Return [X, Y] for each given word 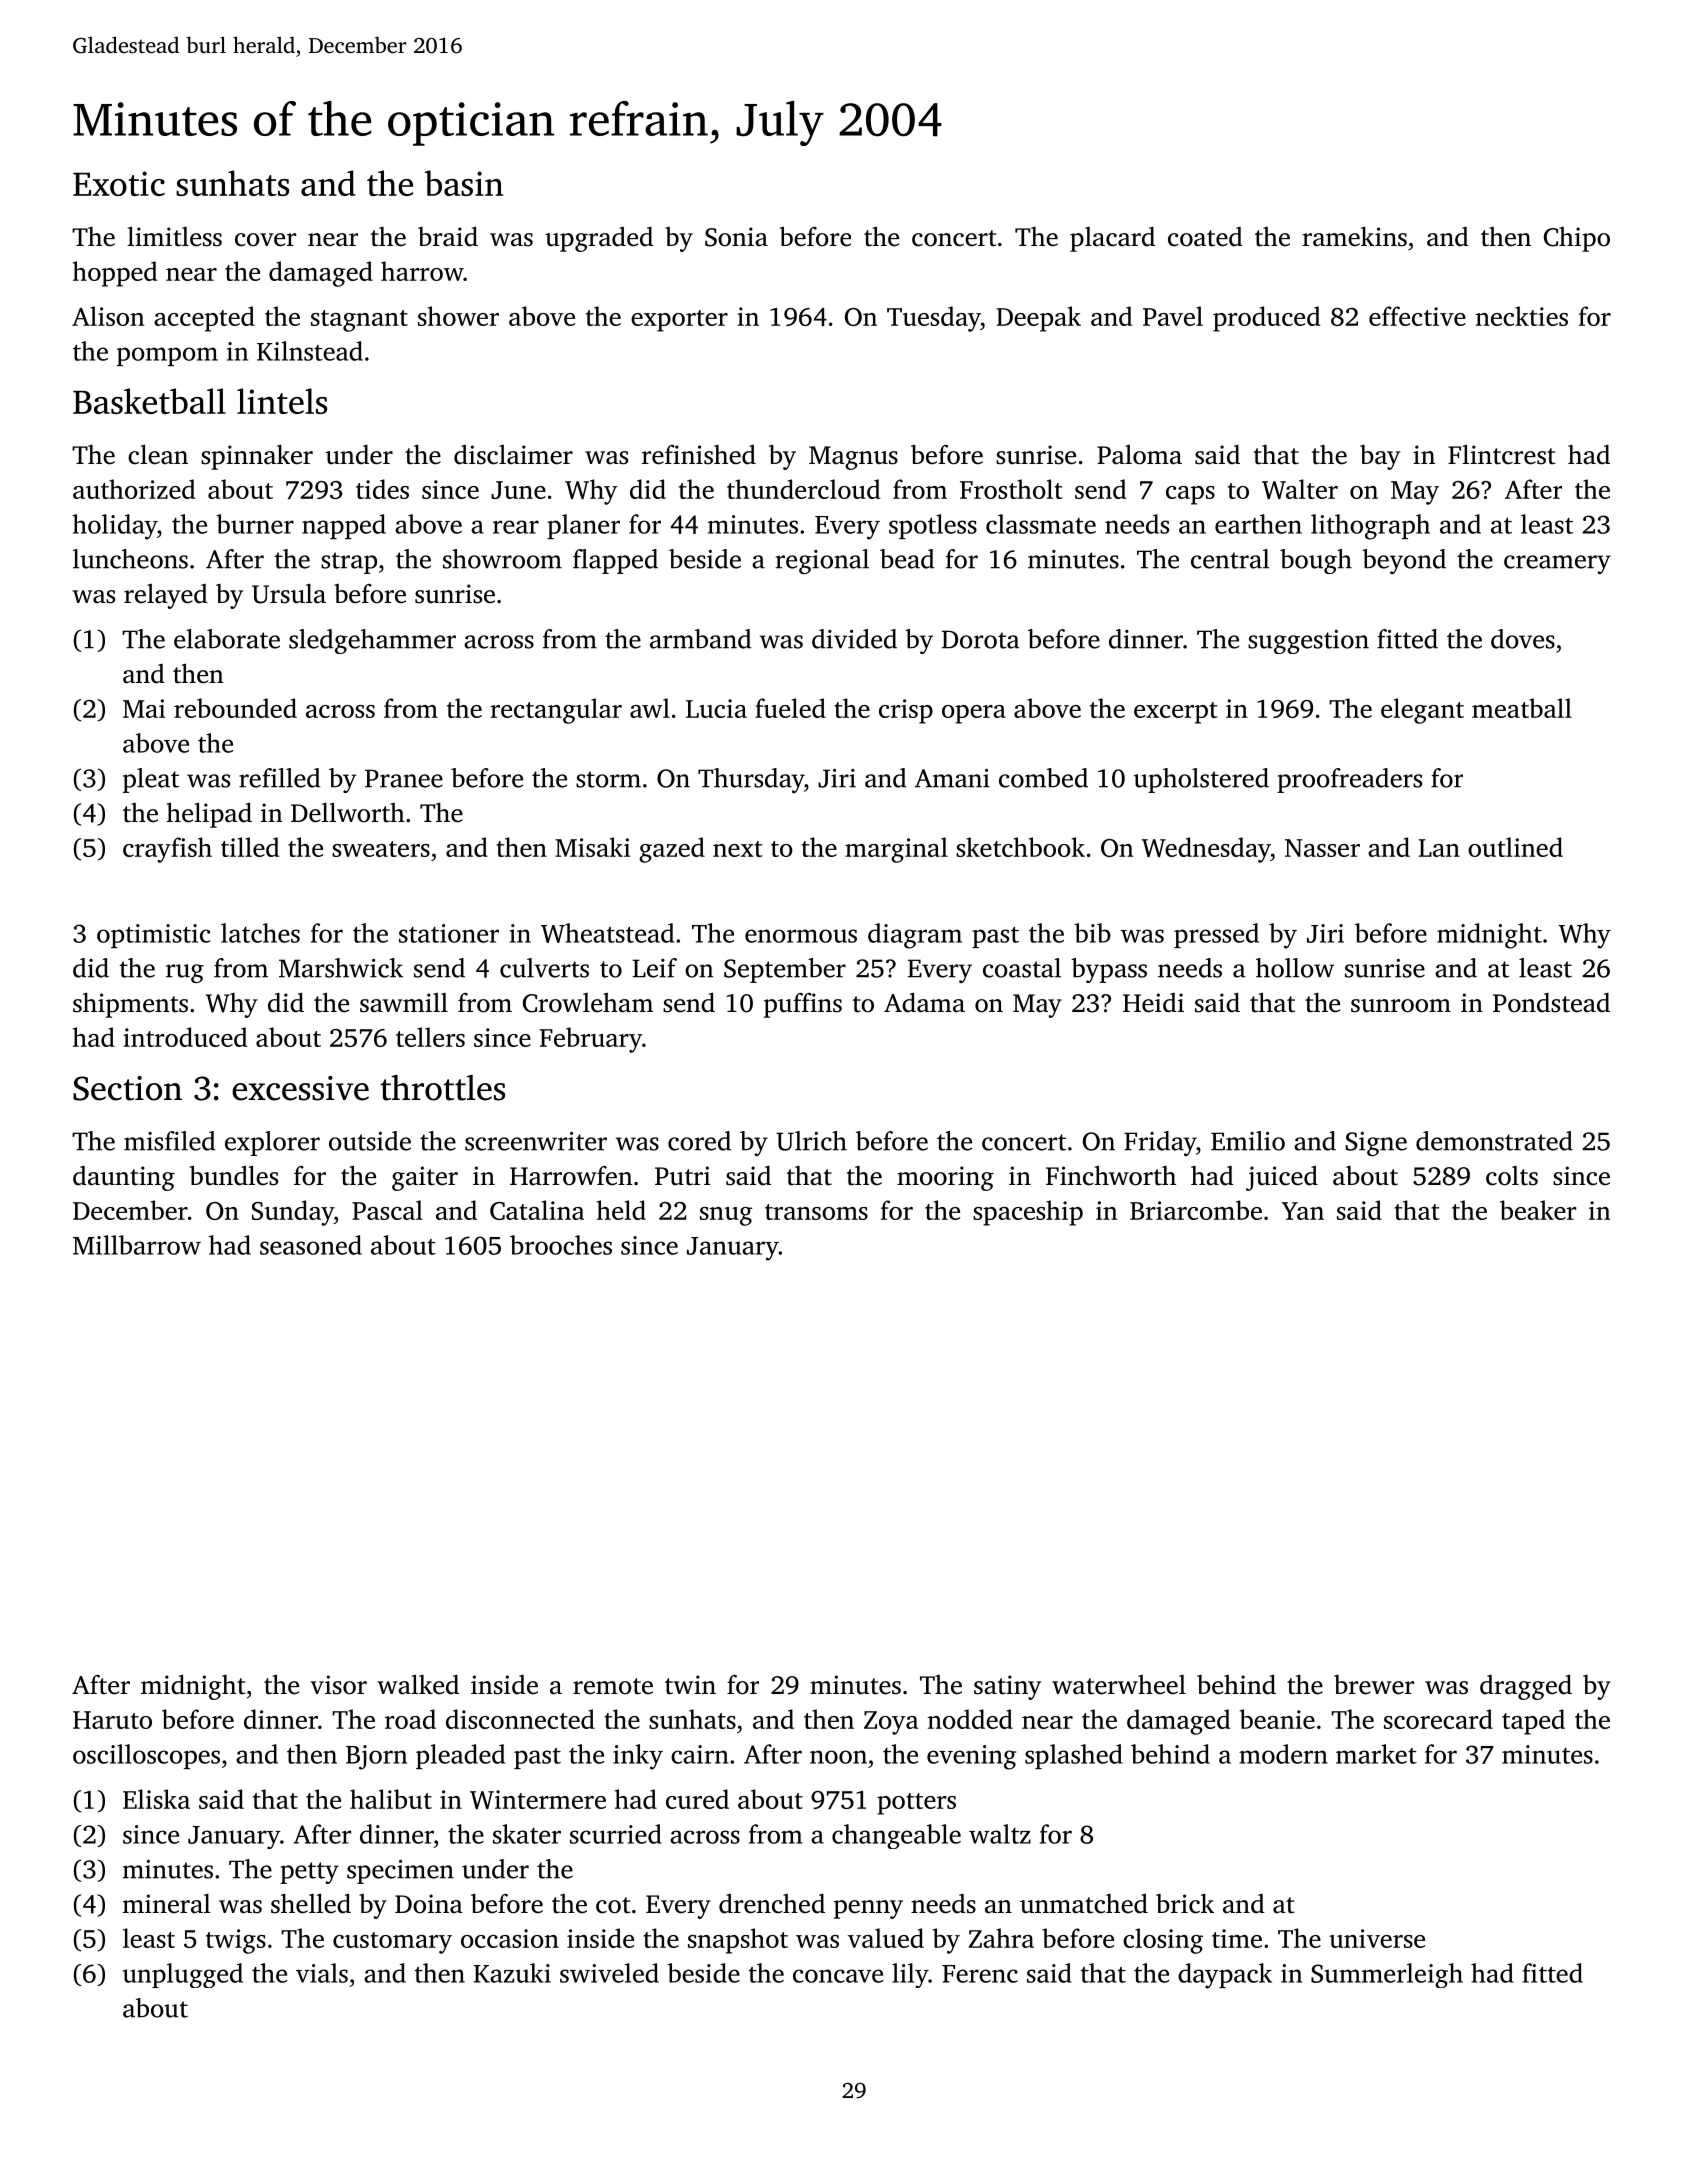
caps [1190, 495]
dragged [1526, 1687]
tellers [430, 1037]
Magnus [853, 458]
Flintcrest [1502, 455]
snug [726, 1216]
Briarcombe [1196, 1210]
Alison [108, 316]
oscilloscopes [146, 1756]
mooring [945, 1178]
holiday [114, 527]
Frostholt [1011, 489]
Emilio [1248, 1141]
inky [638, 1757]
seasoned [311, 1245]
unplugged [183, 1975]
